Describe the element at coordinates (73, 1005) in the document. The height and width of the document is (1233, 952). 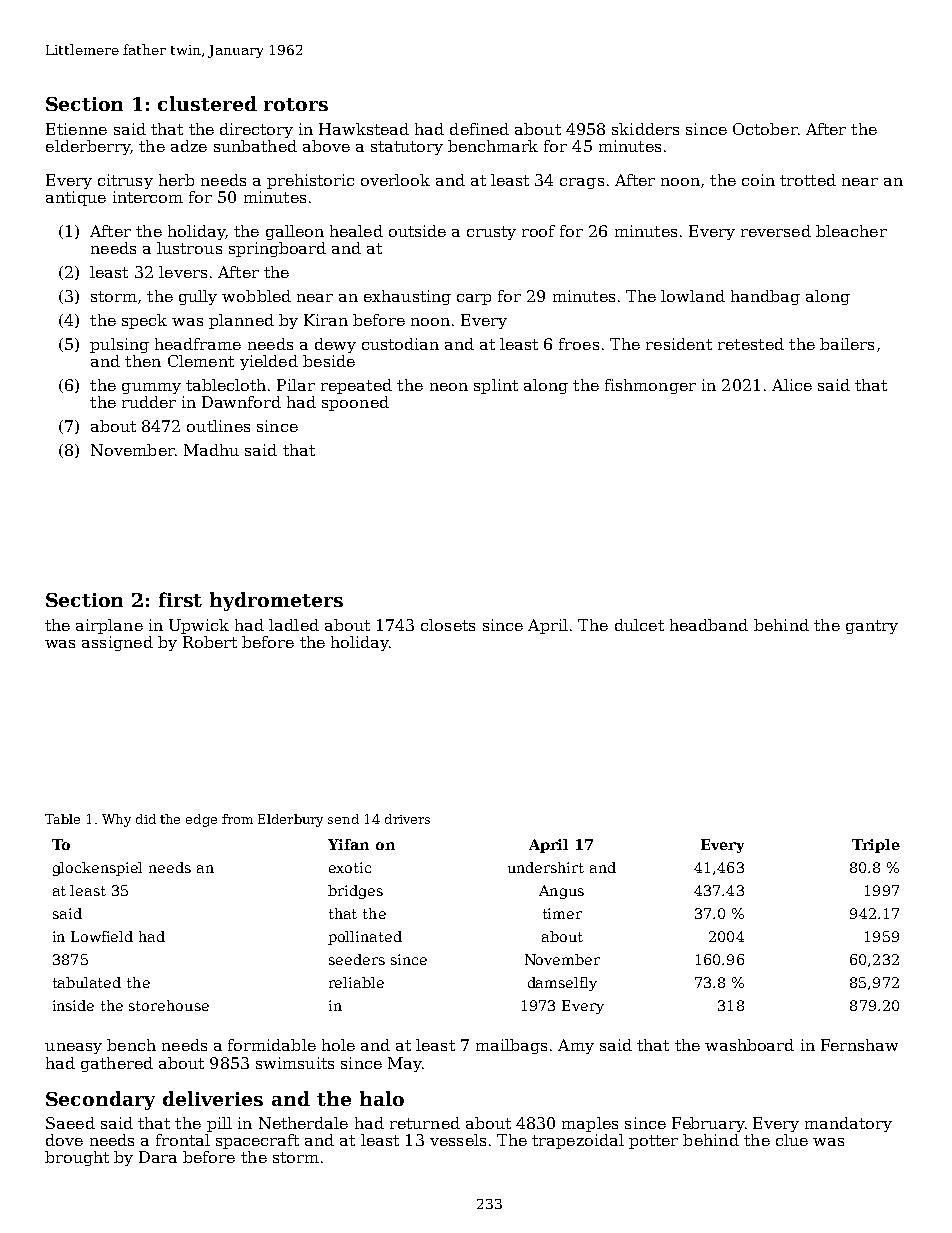
I see `inside` at that location.
